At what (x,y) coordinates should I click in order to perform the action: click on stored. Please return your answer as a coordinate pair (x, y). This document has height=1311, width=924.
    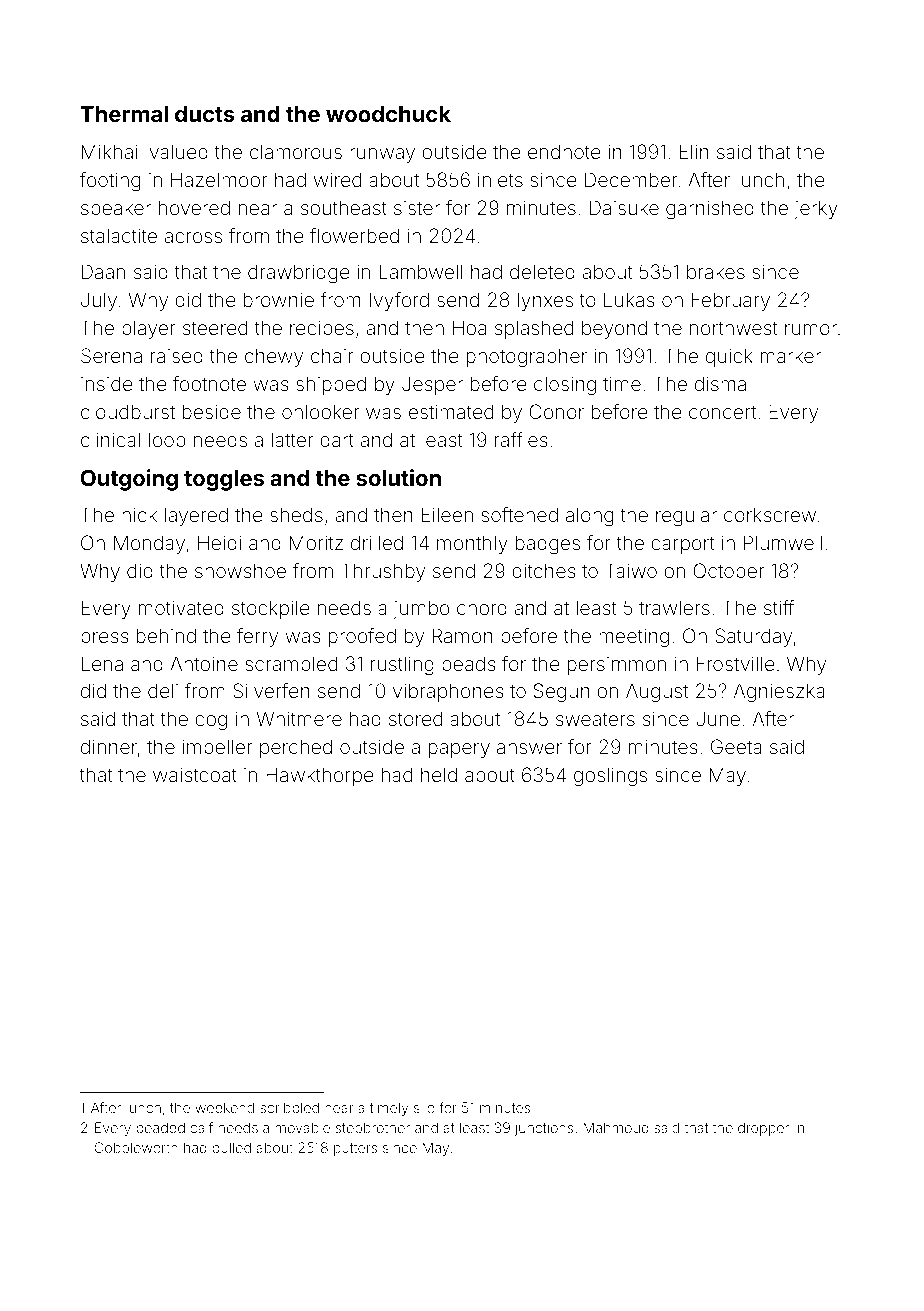
    Looking at the image, I should click on (415, 718).
